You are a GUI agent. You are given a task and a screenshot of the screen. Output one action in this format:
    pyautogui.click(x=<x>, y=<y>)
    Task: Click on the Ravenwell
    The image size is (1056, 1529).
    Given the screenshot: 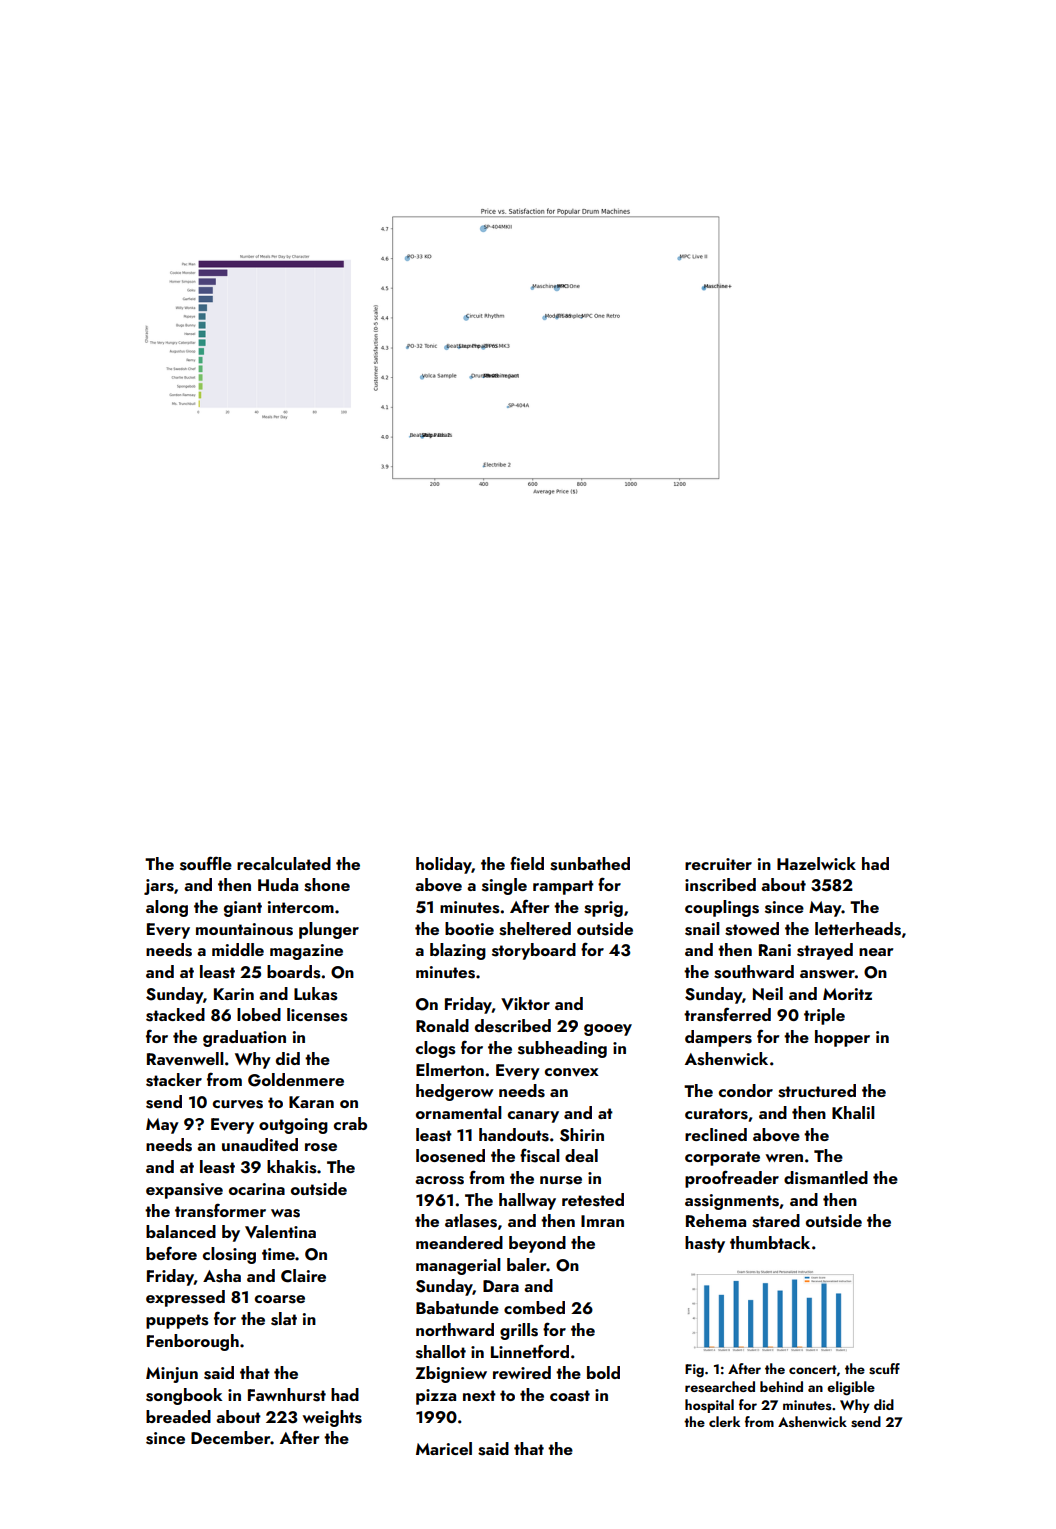 What is the action you would take?
    pyautogui.click(x=185, y=1059)
